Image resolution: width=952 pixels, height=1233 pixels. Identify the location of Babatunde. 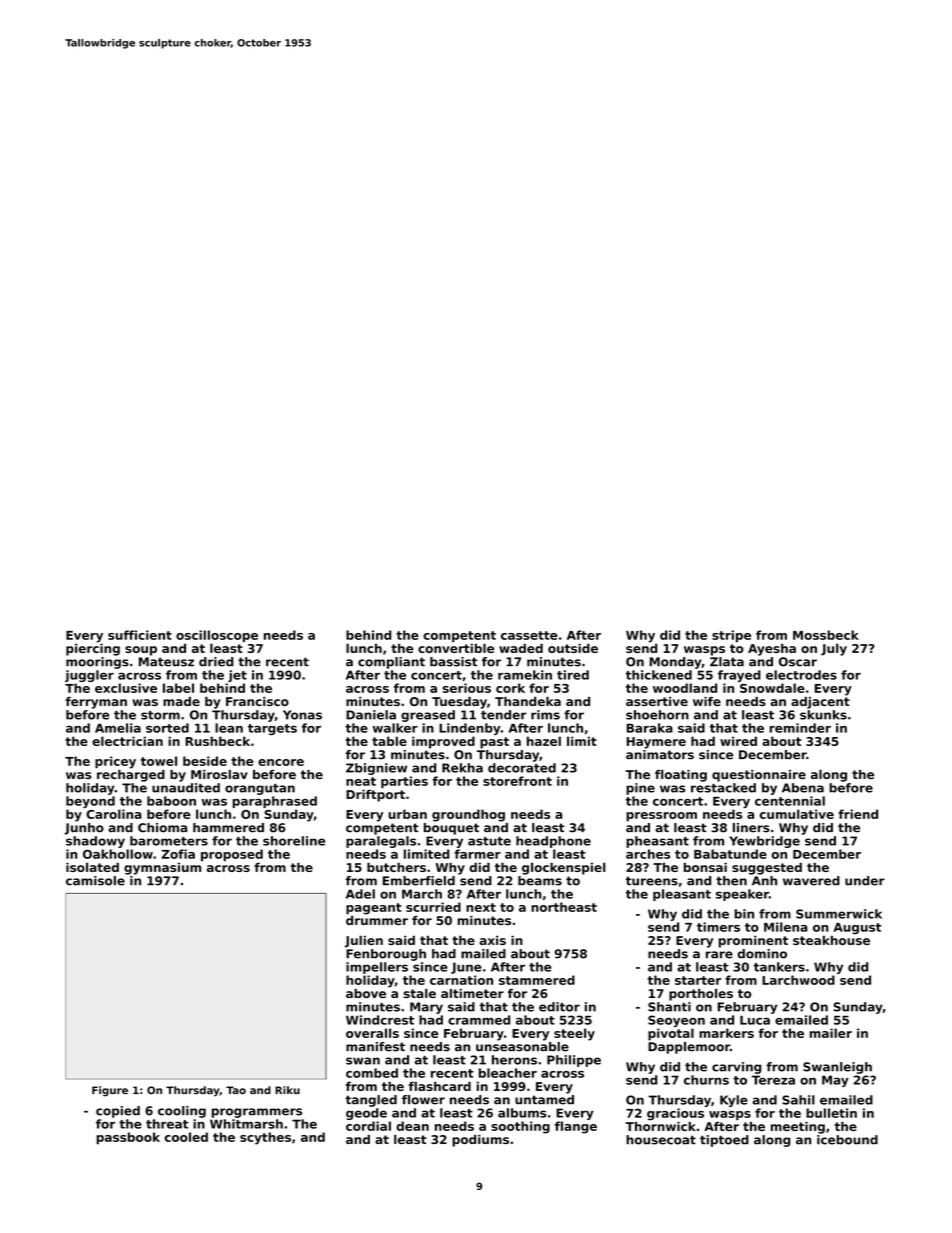
(730, 854).
